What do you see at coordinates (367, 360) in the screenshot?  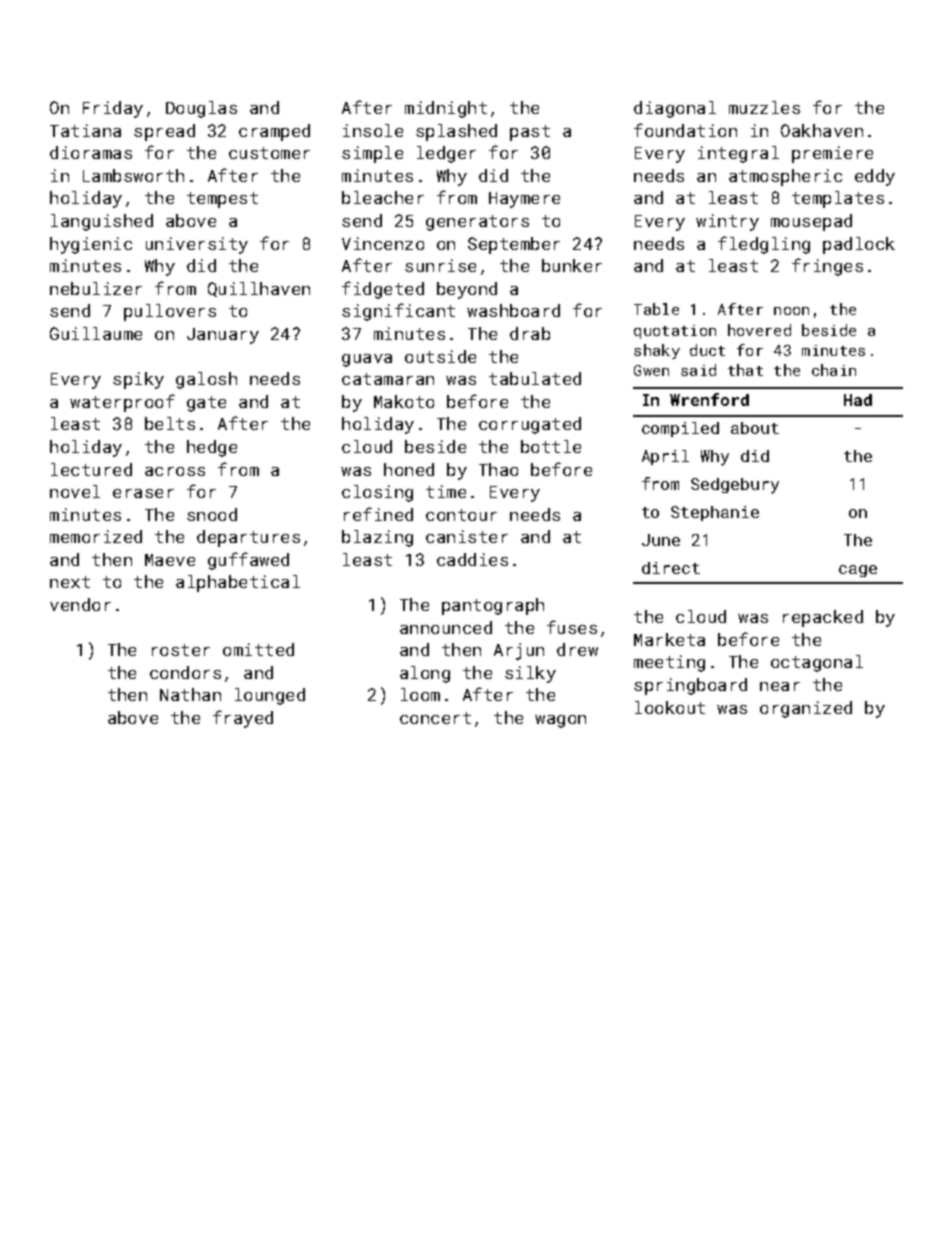 I see `guava` at bounding box center [367, 360].
